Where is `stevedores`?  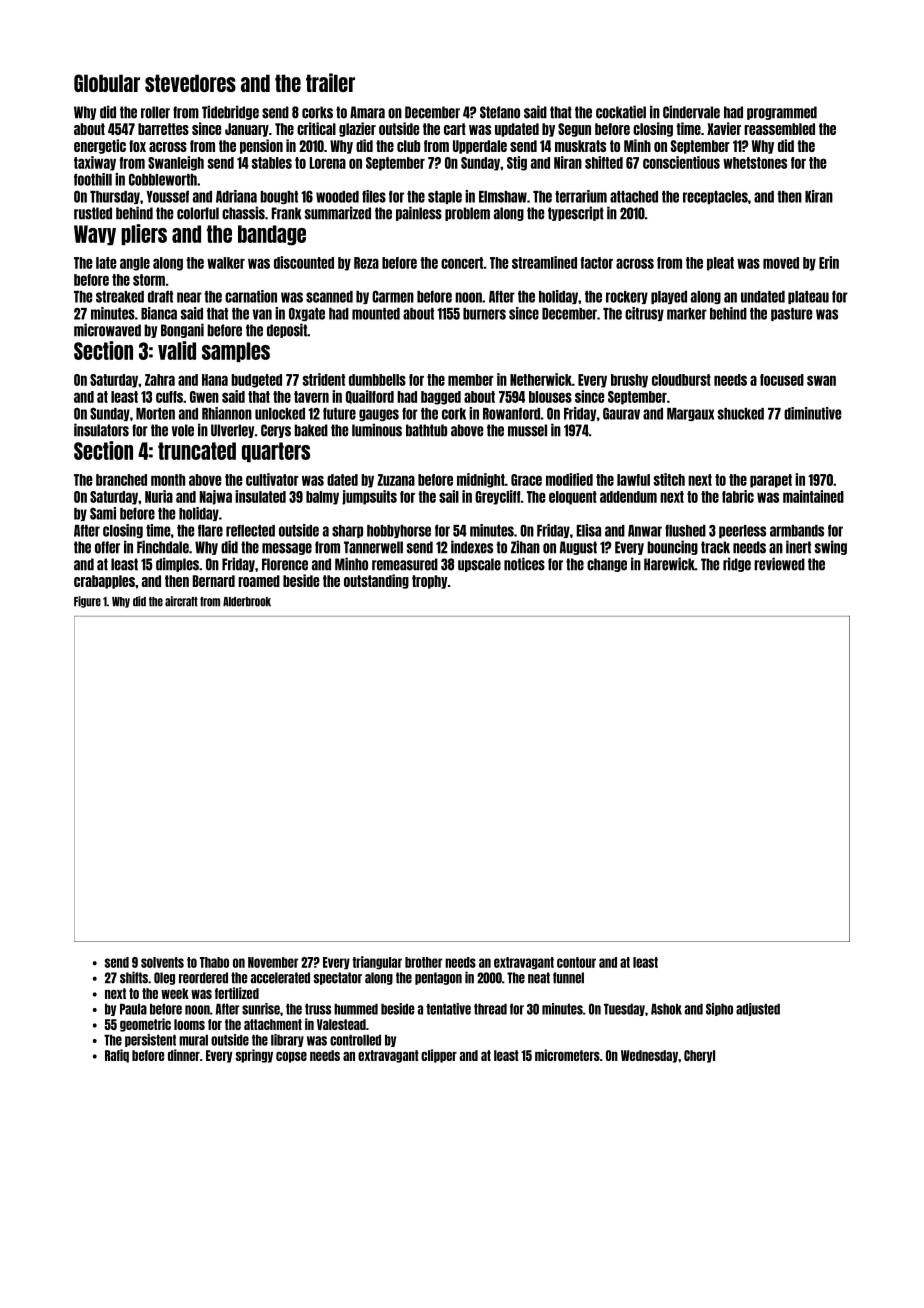 stevedores is located at coordinates (190, 83).
